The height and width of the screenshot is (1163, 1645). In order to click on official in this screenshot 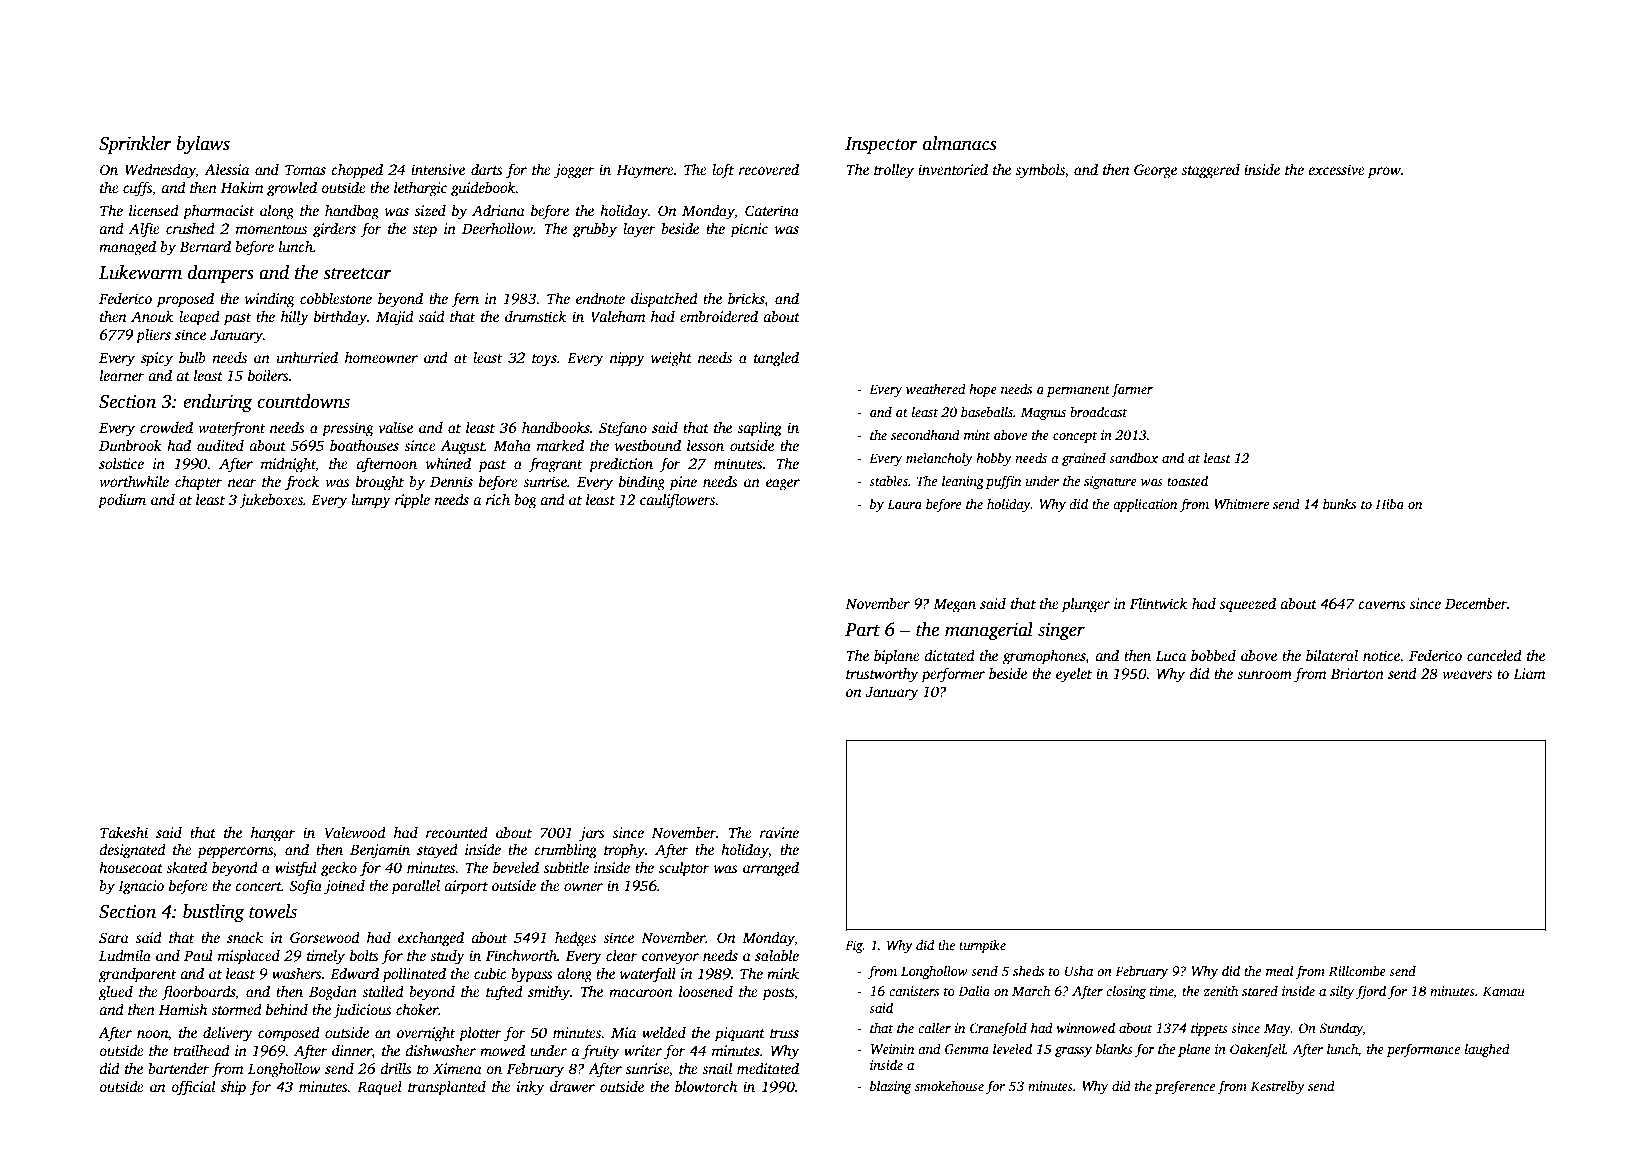, I will do `click(193, 1088)`.
